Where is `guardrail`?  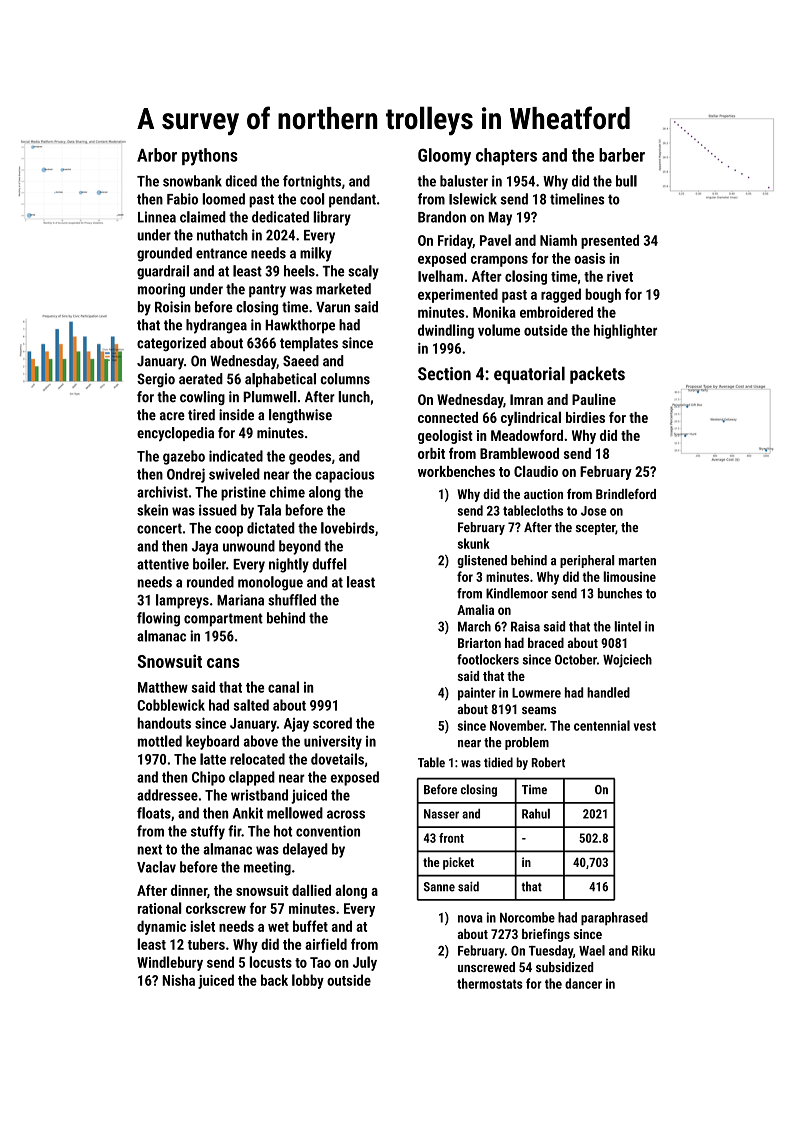 guardrail is located at coordinates (163, 272).
